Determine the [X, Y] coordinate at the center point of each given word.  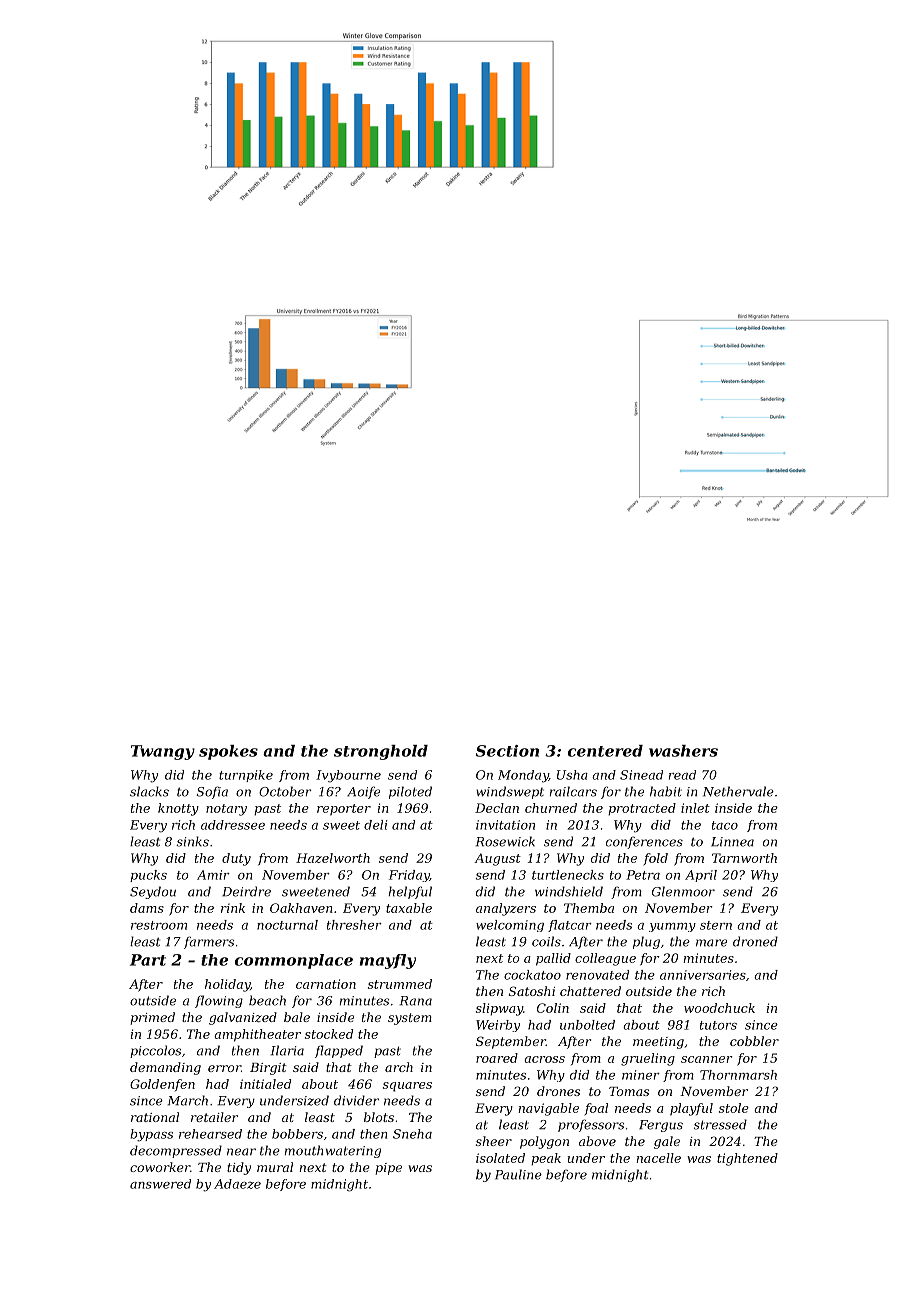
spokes [228, 752]
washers [683, 751]
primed [153, 1018]
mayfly [388, 961]
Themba [589, 908]
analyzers [506, 909]
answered [160, 1184]
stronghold [381, 752]
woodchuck [719, 1008]
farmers [209, 942]
